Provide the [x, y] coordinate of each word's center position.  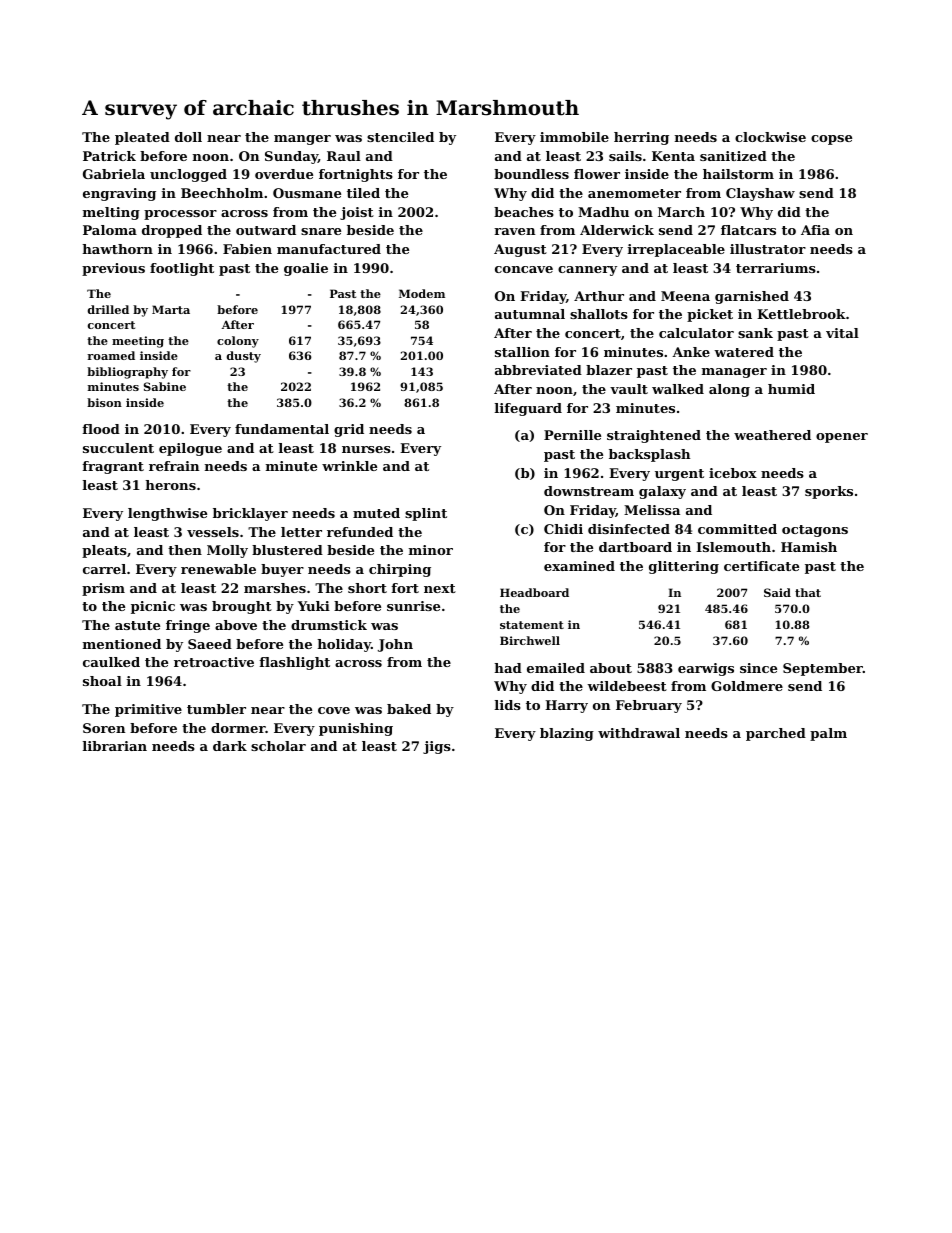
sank [755, 333]
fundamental [282, 429]
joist [357, 213]
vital [842, 333]
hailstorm [738, 174]
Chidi [563, 529]
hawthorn [117, 249]
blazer [609, 370]
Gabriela [114, 174]
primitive [148, 710]
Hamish [809, 547]
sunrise [413, 606]
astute [137, 625]
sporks [829, 492]
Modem [422, 293]
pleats [104, 551]
